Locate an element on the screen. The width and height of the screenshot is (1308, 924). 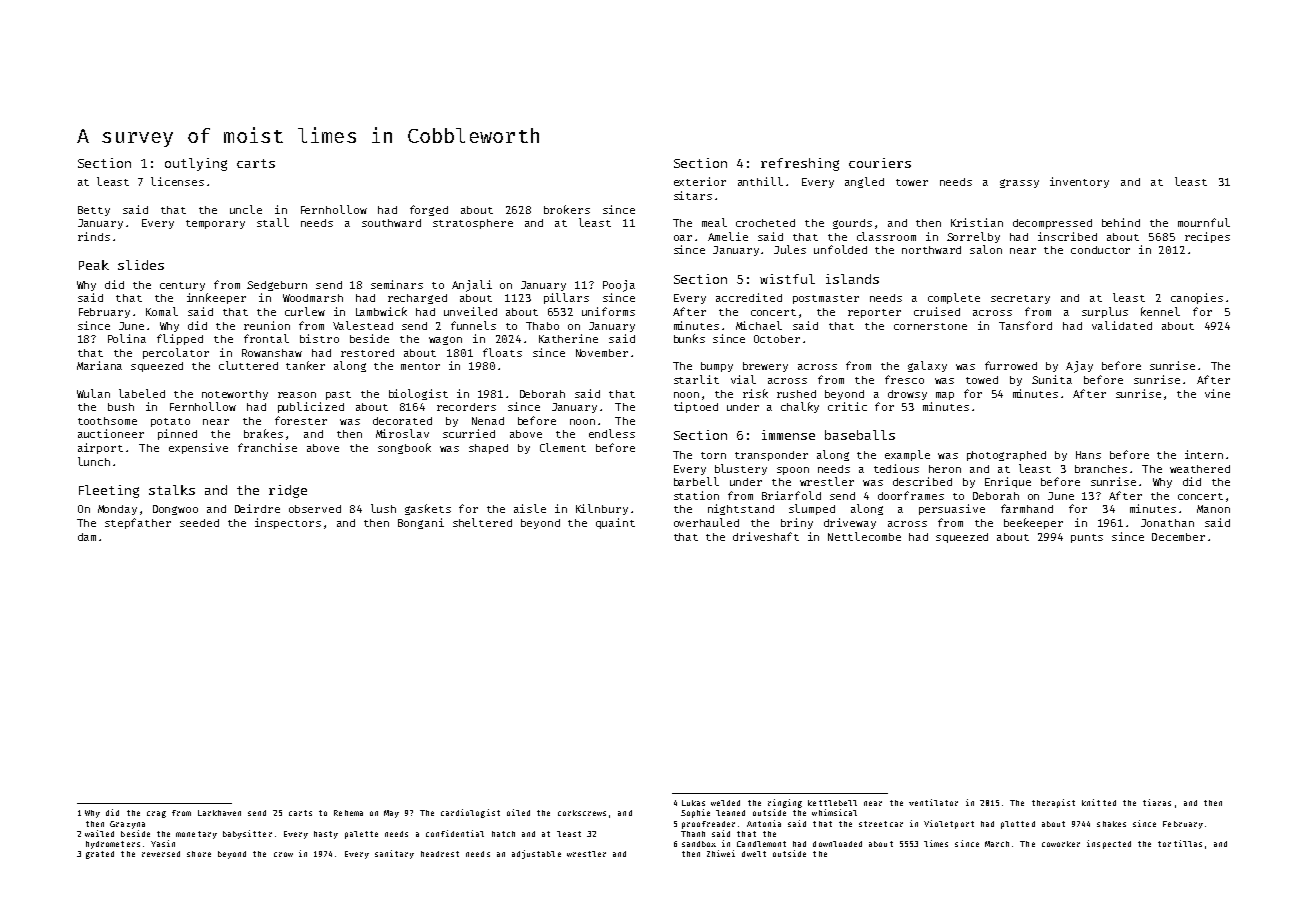
century is located at coordinates (182, 286).
